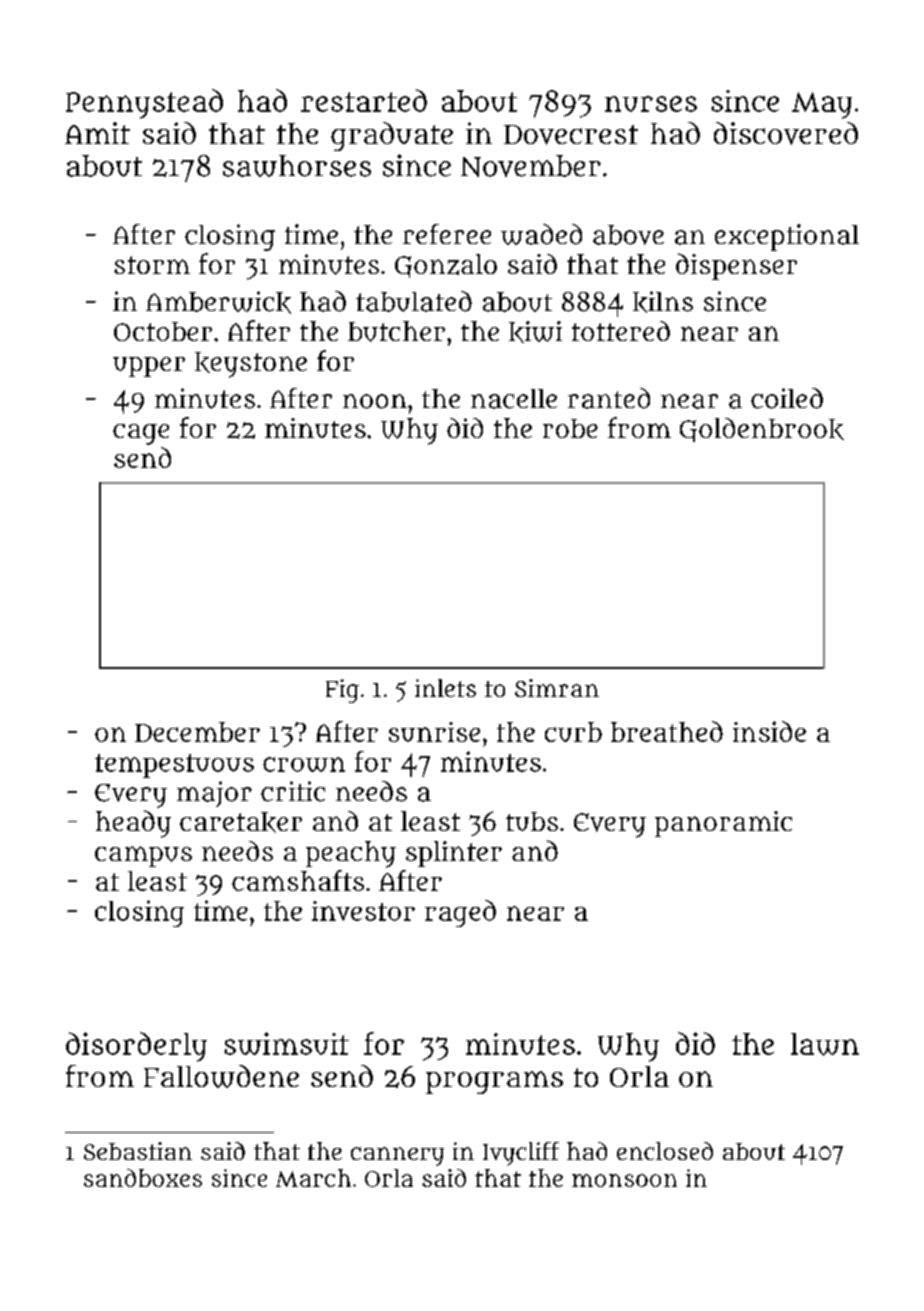 Image resolution: width=924 pixels, height=1311 pixels. I want to click on Fig, so click(342, 691).
